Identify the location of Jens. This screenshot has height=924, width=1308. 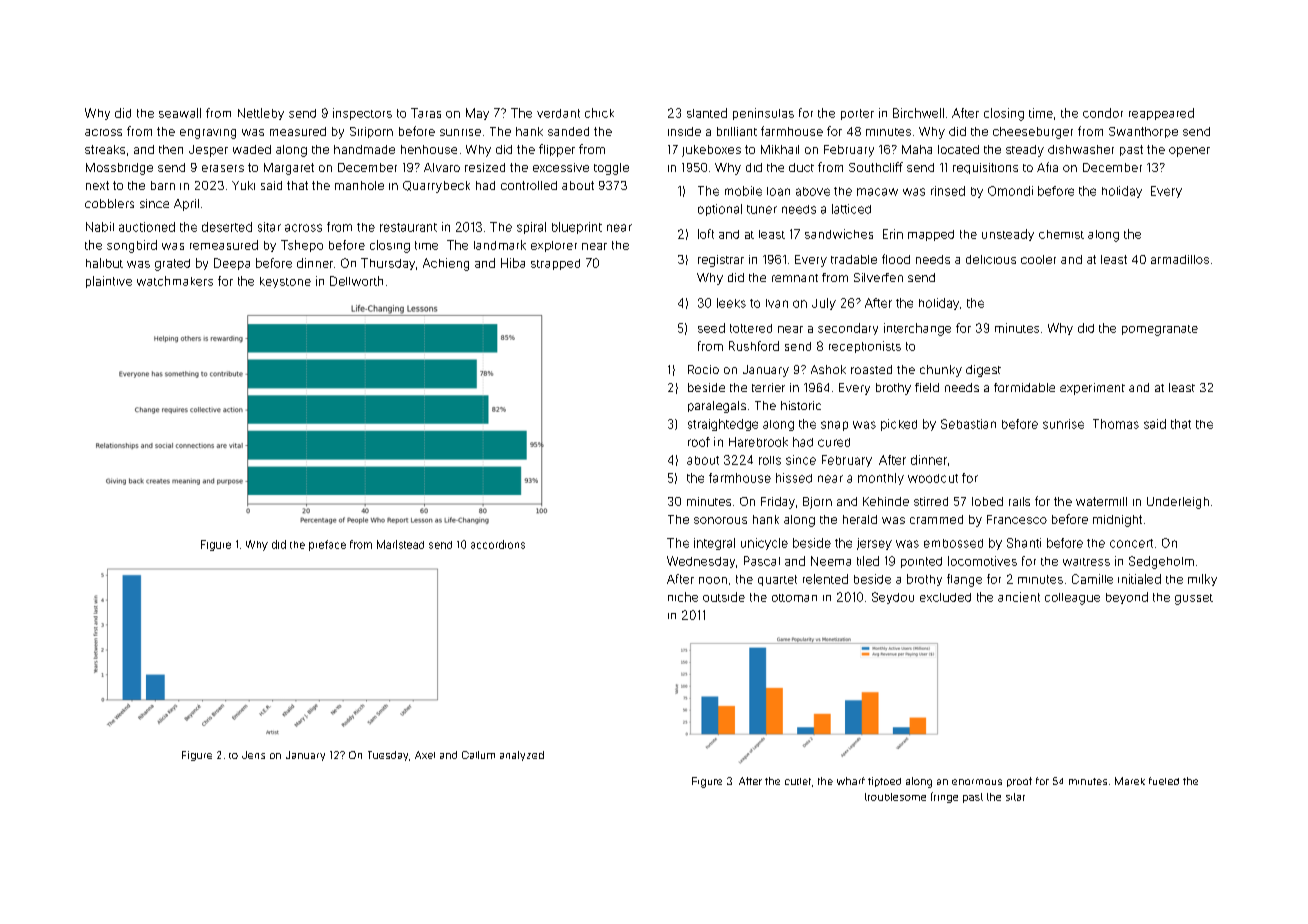
(253, 755).
